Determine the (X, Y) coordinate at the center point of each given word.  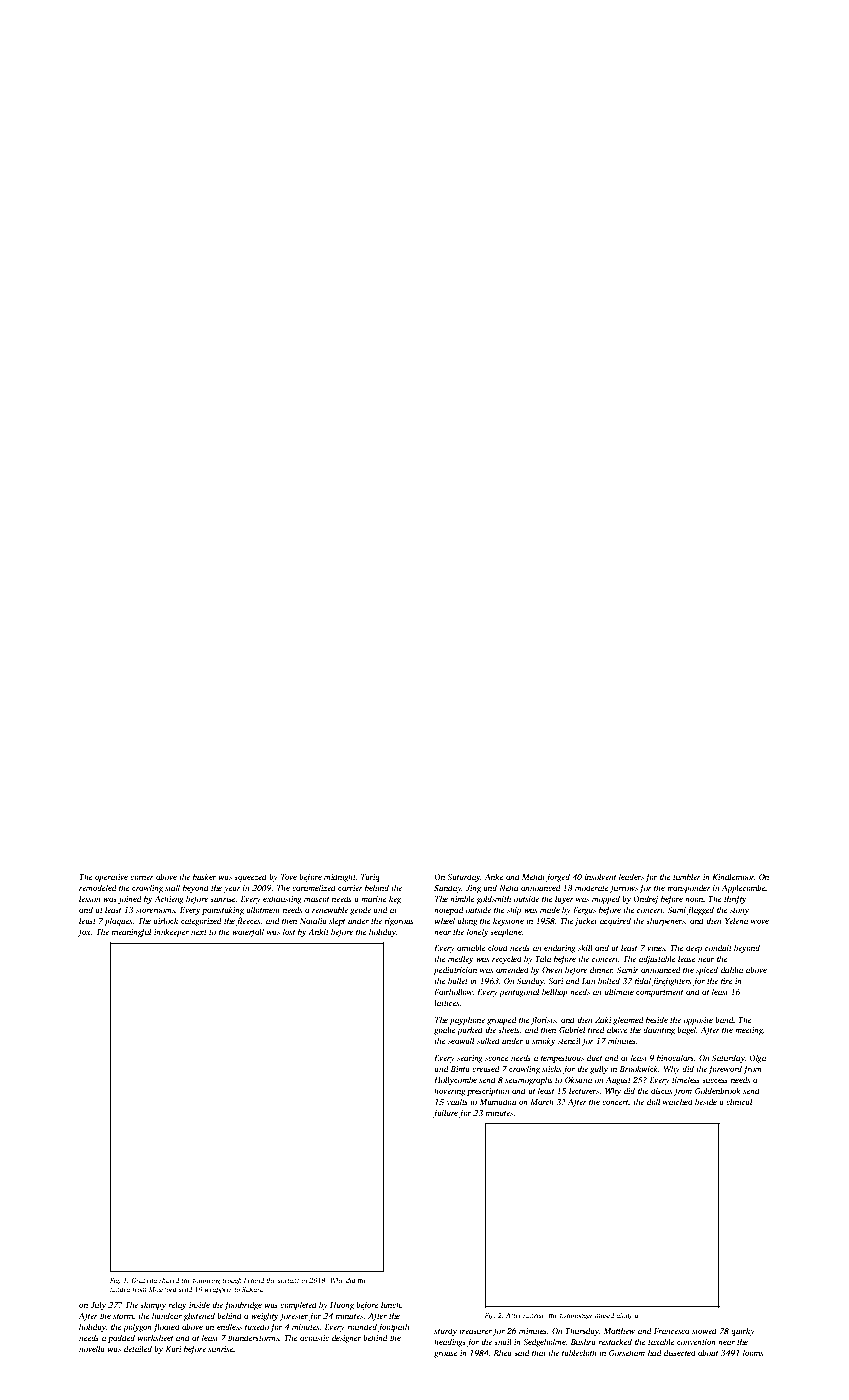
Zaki (603, 1019)
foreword (725, 1069)
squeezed (250, 877)
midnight (340, 877)
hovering (449, 1091)
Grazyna (144, 1281)
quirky (743, 1331)
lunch (391, 1304)
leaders (631, 876)
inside (199, 1304)
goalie (445, 1030)
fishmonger (576, 1316)
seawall (461, 1040)
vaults (457, 1101)
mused (604, 1315)
